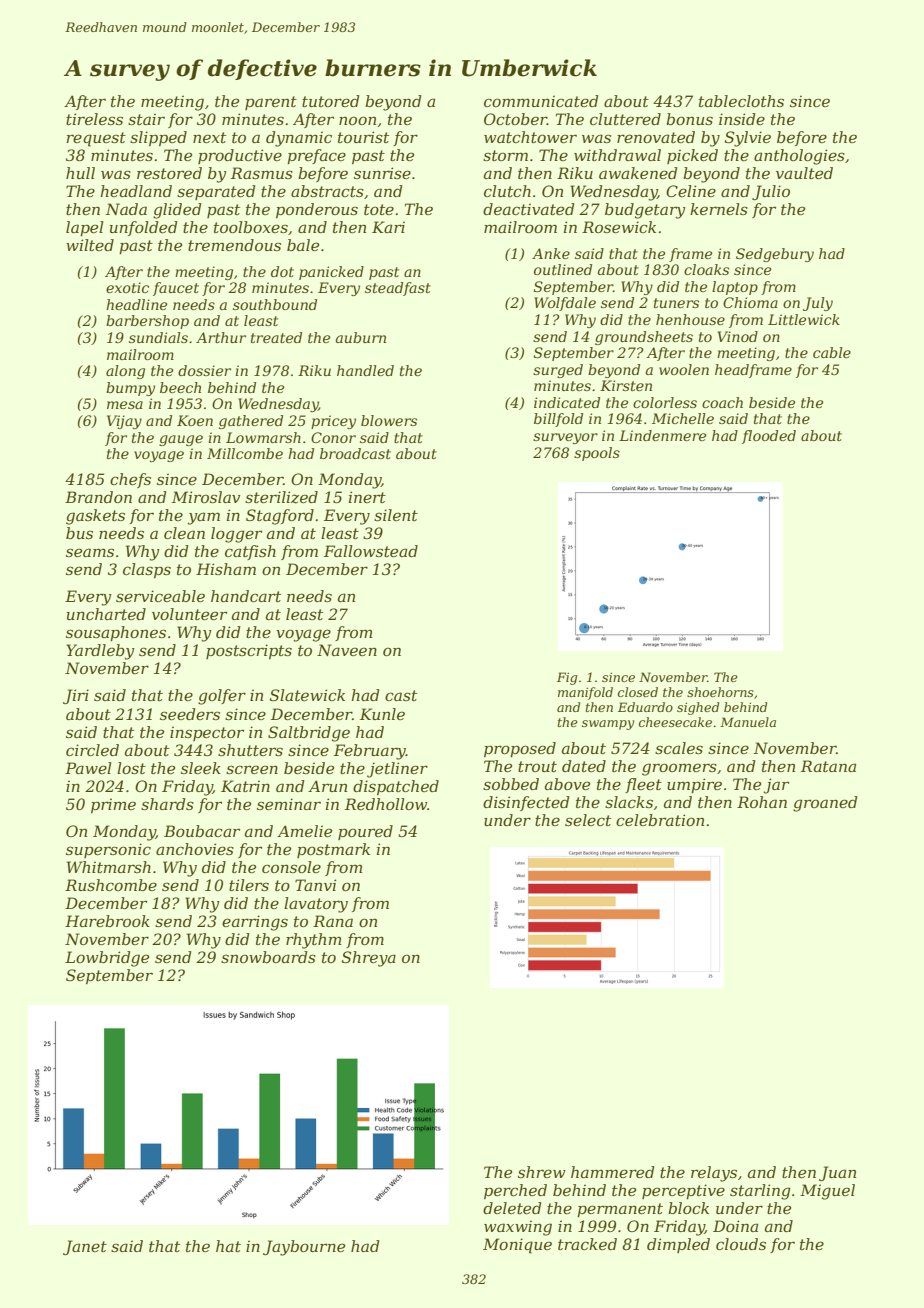 The height and width of the screenshot is (1308, 924). What do you see at coordinates (828, 766) in the screenshot?
I see `Ratana` at bounding box center [828, 766].
